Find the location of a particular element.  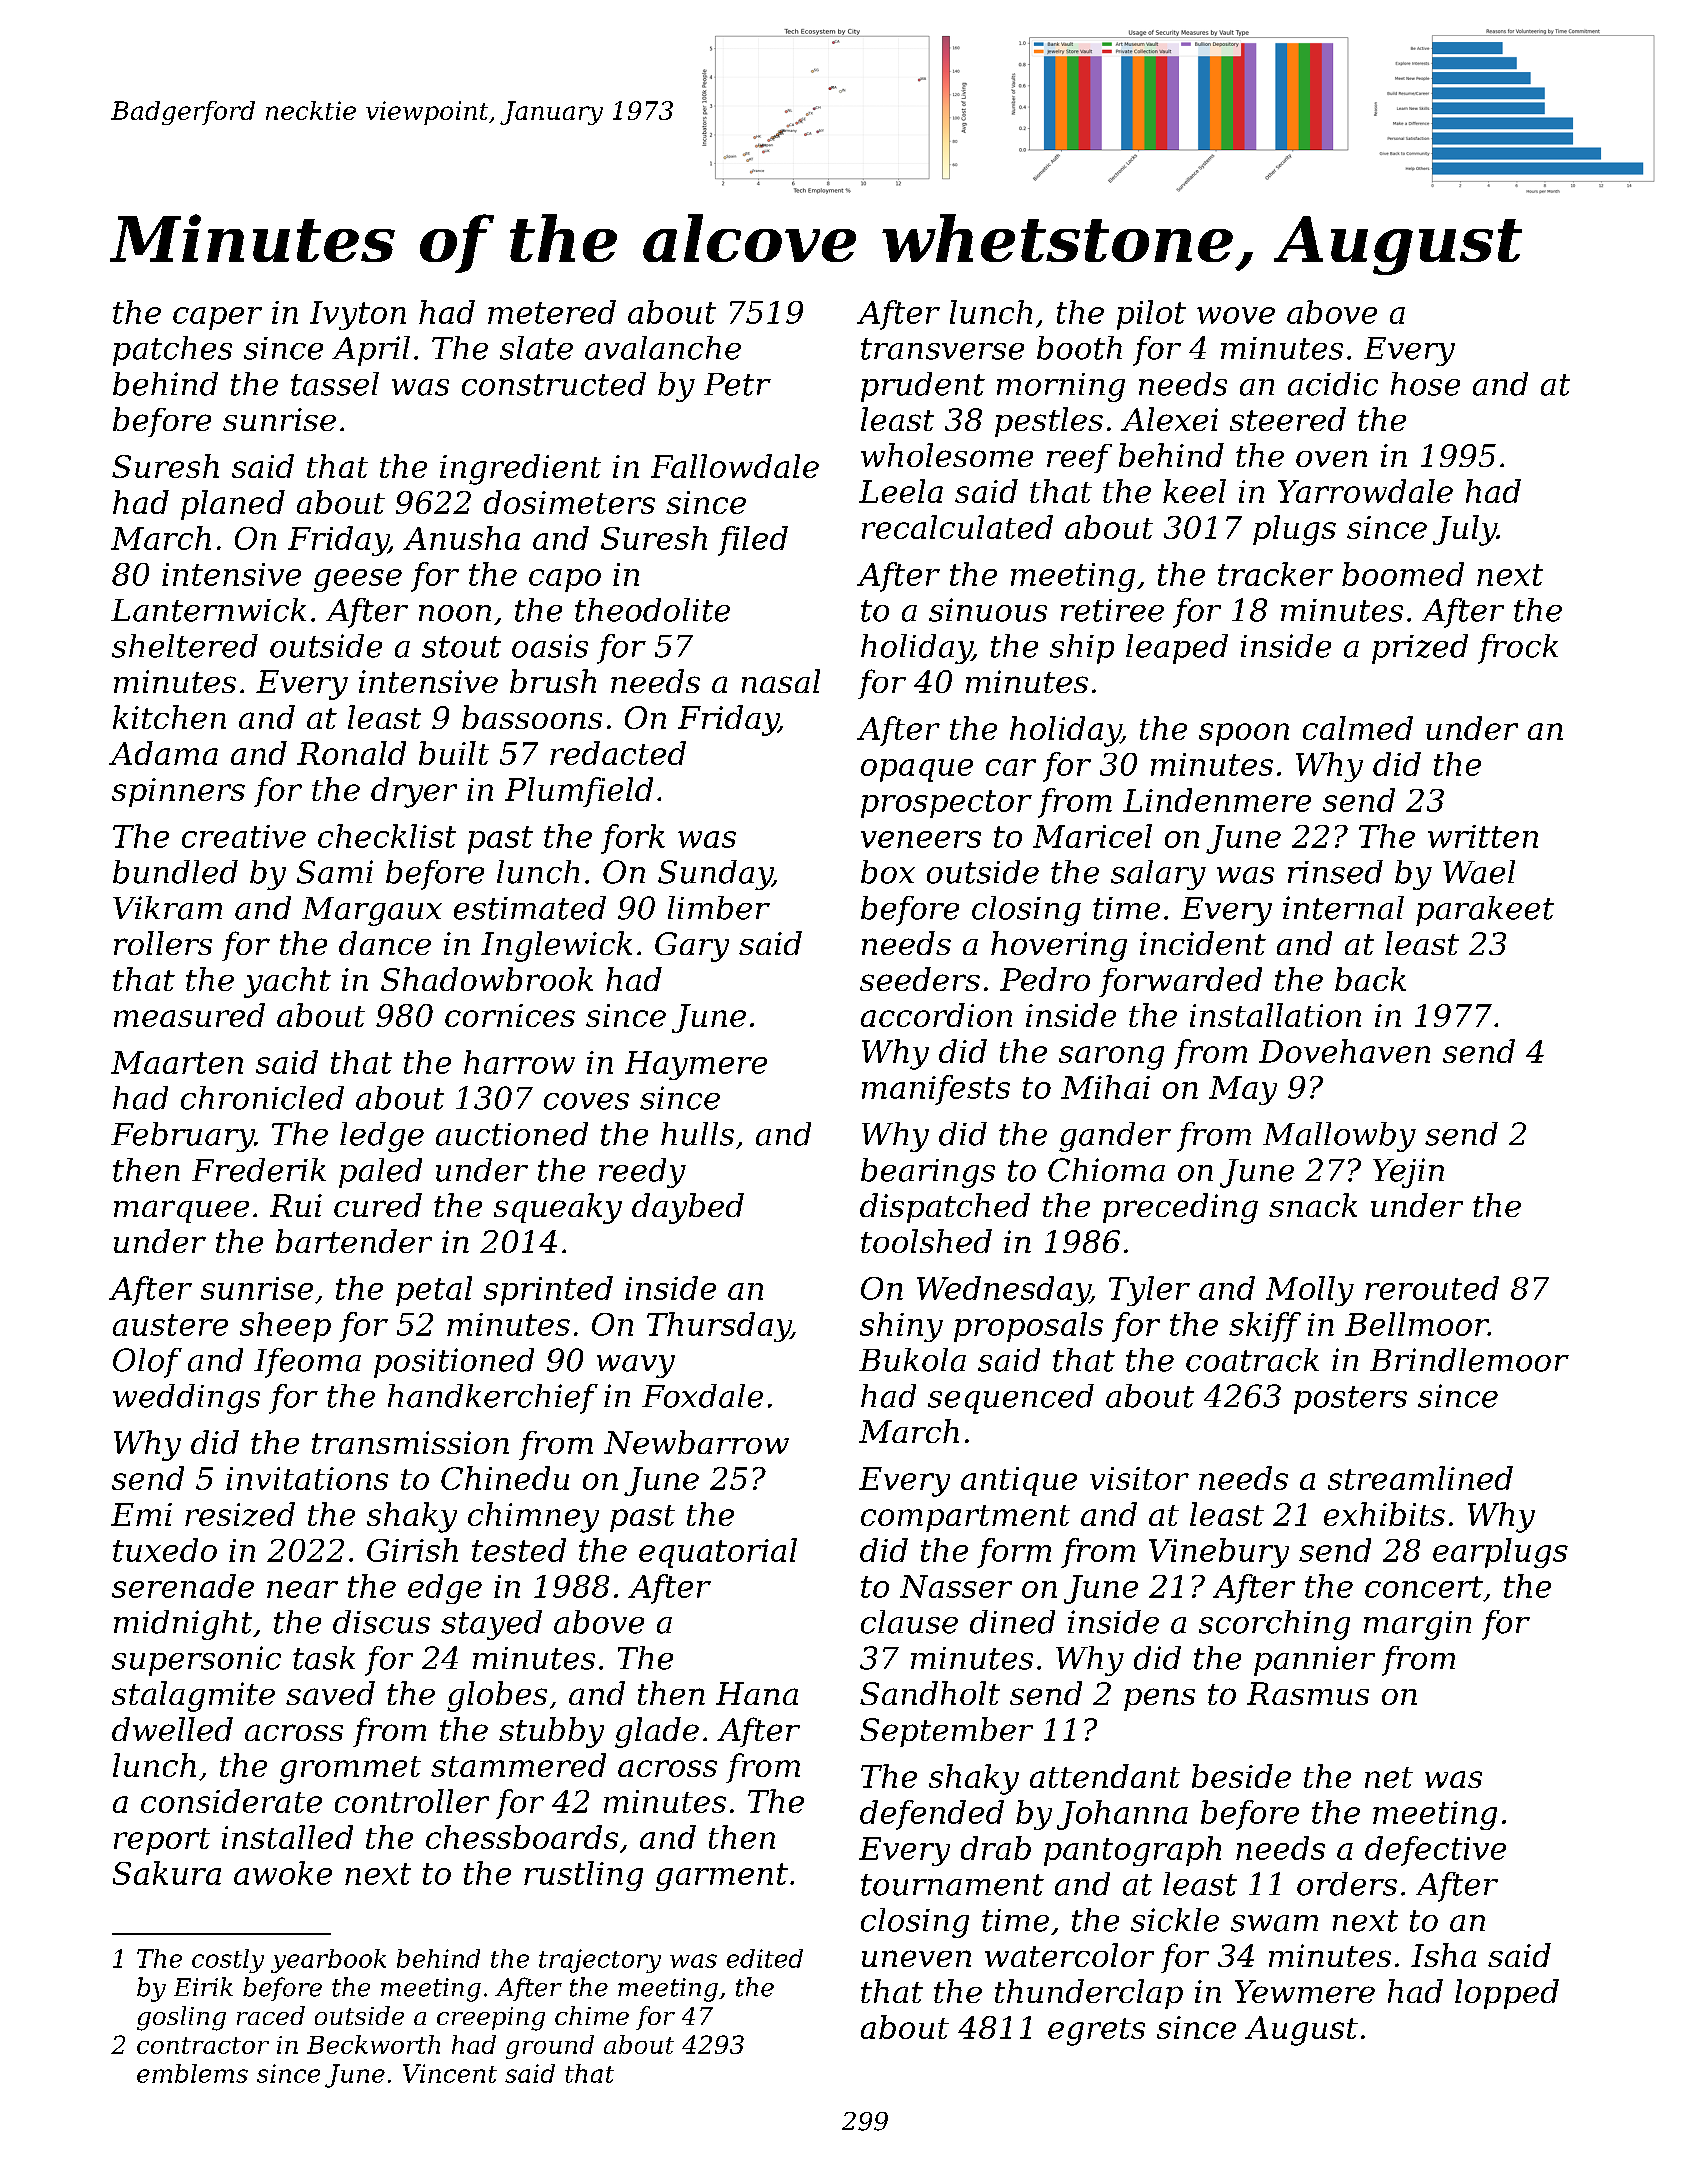

planed is located at coordinates (233, 505).
